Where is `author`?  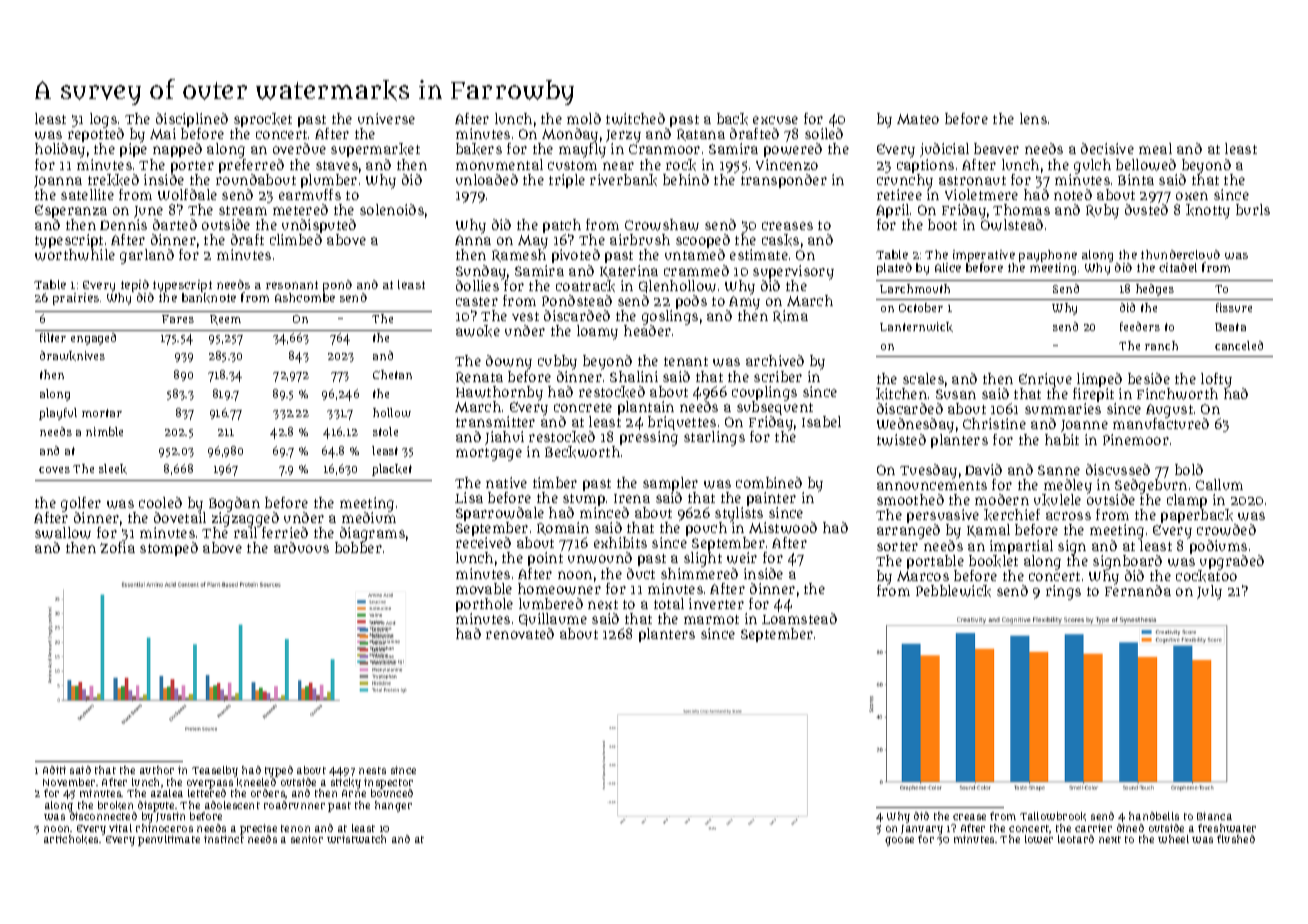 author is located at coordinates (157, 770).
